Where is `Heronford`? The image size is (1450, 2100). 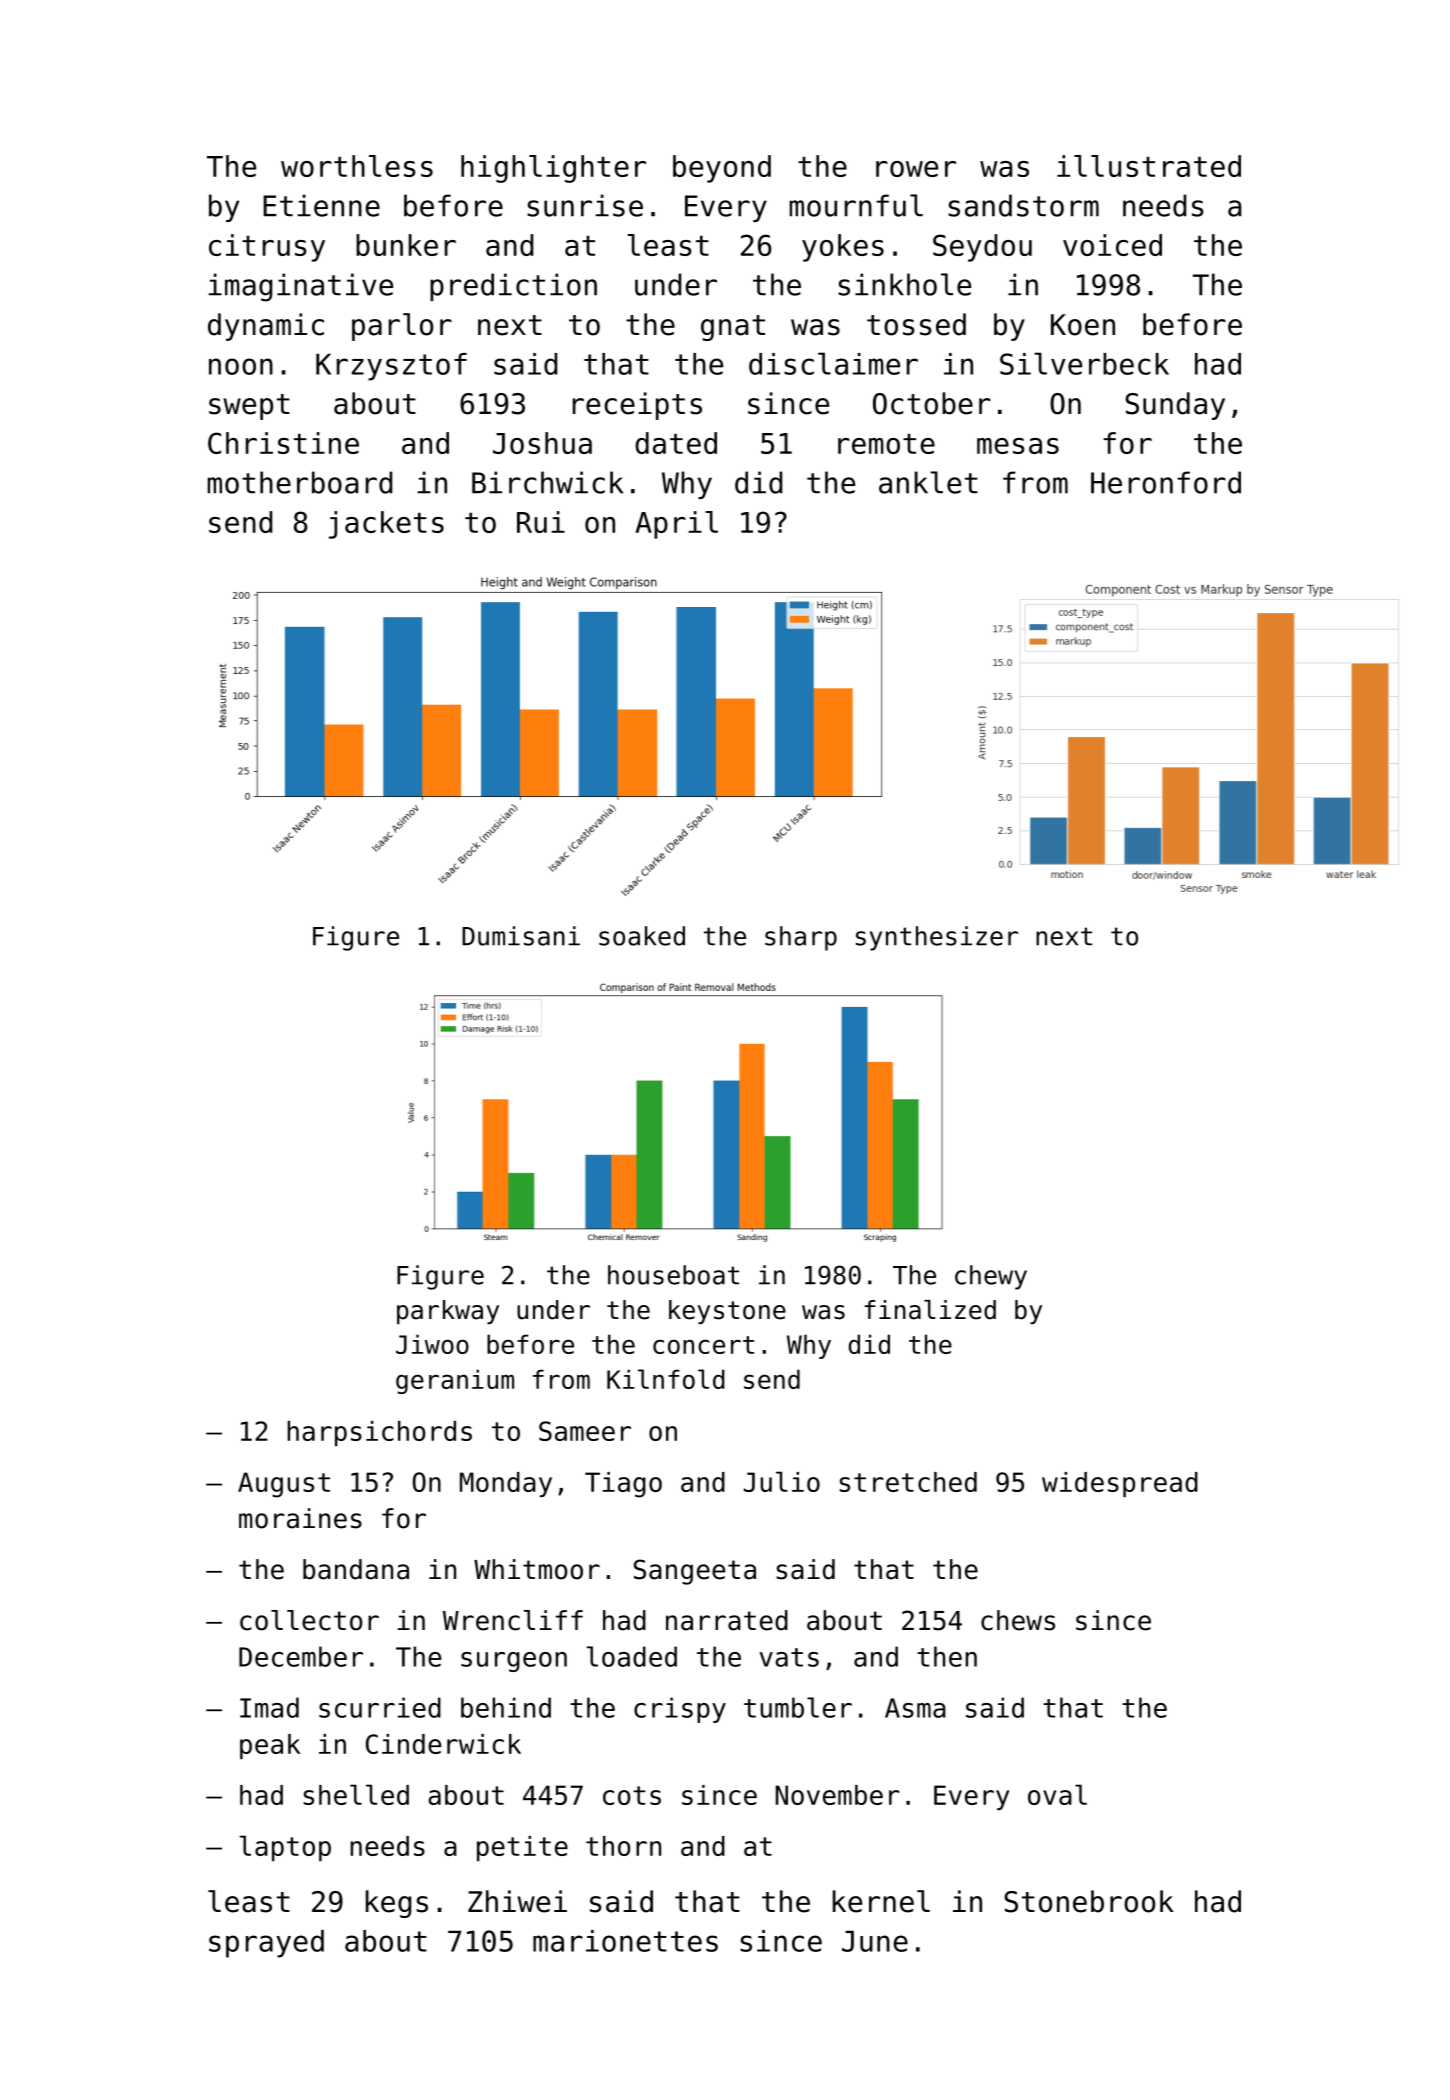
Heronford is located at coordinates (1166, 482).
